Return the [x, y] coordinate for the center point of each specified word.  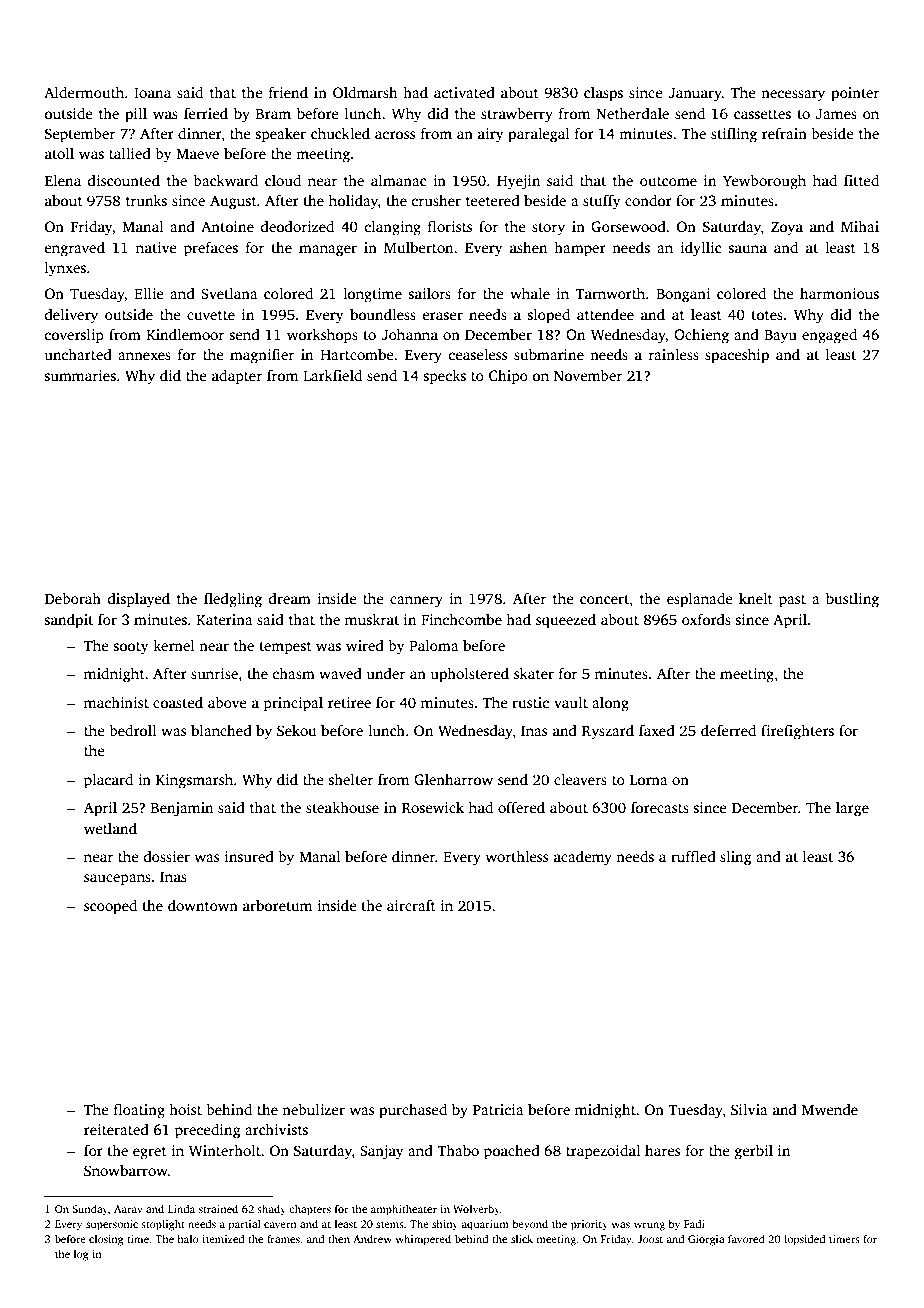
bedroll [133, 730]
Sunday [90, 1210]
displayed [139, 600]
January [695, 95]
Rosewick [433, 807]
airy [490, 135]
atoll [59, 153]
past [792, 601]
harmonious [839, 293]
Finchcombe [461, 619]
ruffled [693, 856]
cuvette [211, 315]
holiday [353, 202]
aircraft [411, 905]
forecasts [660, 807]
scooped [110, 907]
